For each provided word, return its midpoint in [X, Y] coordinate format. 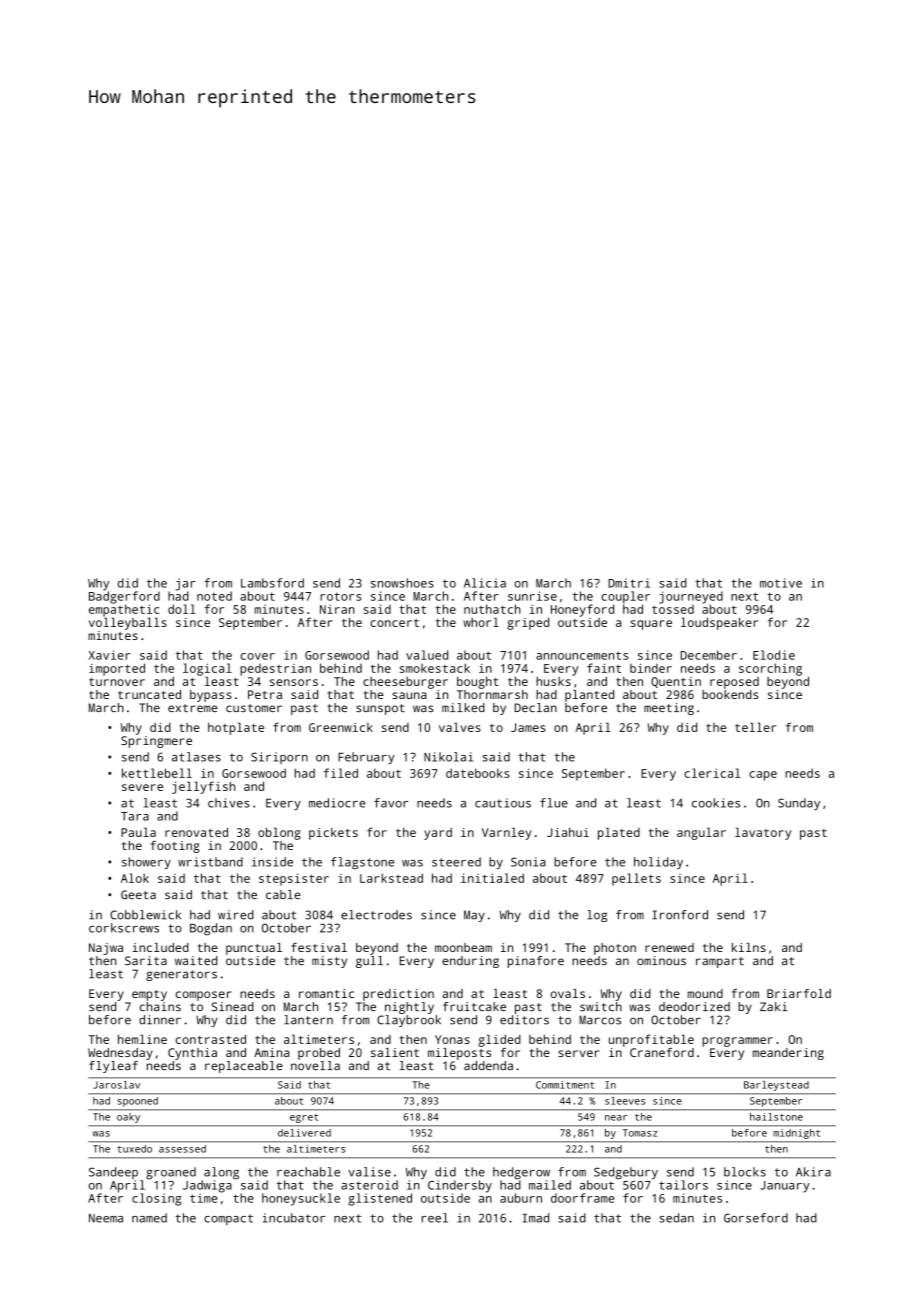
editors [524, 1020]
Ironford [680, 915]
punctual [254, 949]
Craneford [662, 1052]
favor [391, 803]
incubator [294, 1218]
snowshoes [402, 583]
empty [149, 995]
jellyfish [203, 787]
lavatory [763, 833]
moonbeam [463, 947]
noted [214, 596]
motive [781, 583]
